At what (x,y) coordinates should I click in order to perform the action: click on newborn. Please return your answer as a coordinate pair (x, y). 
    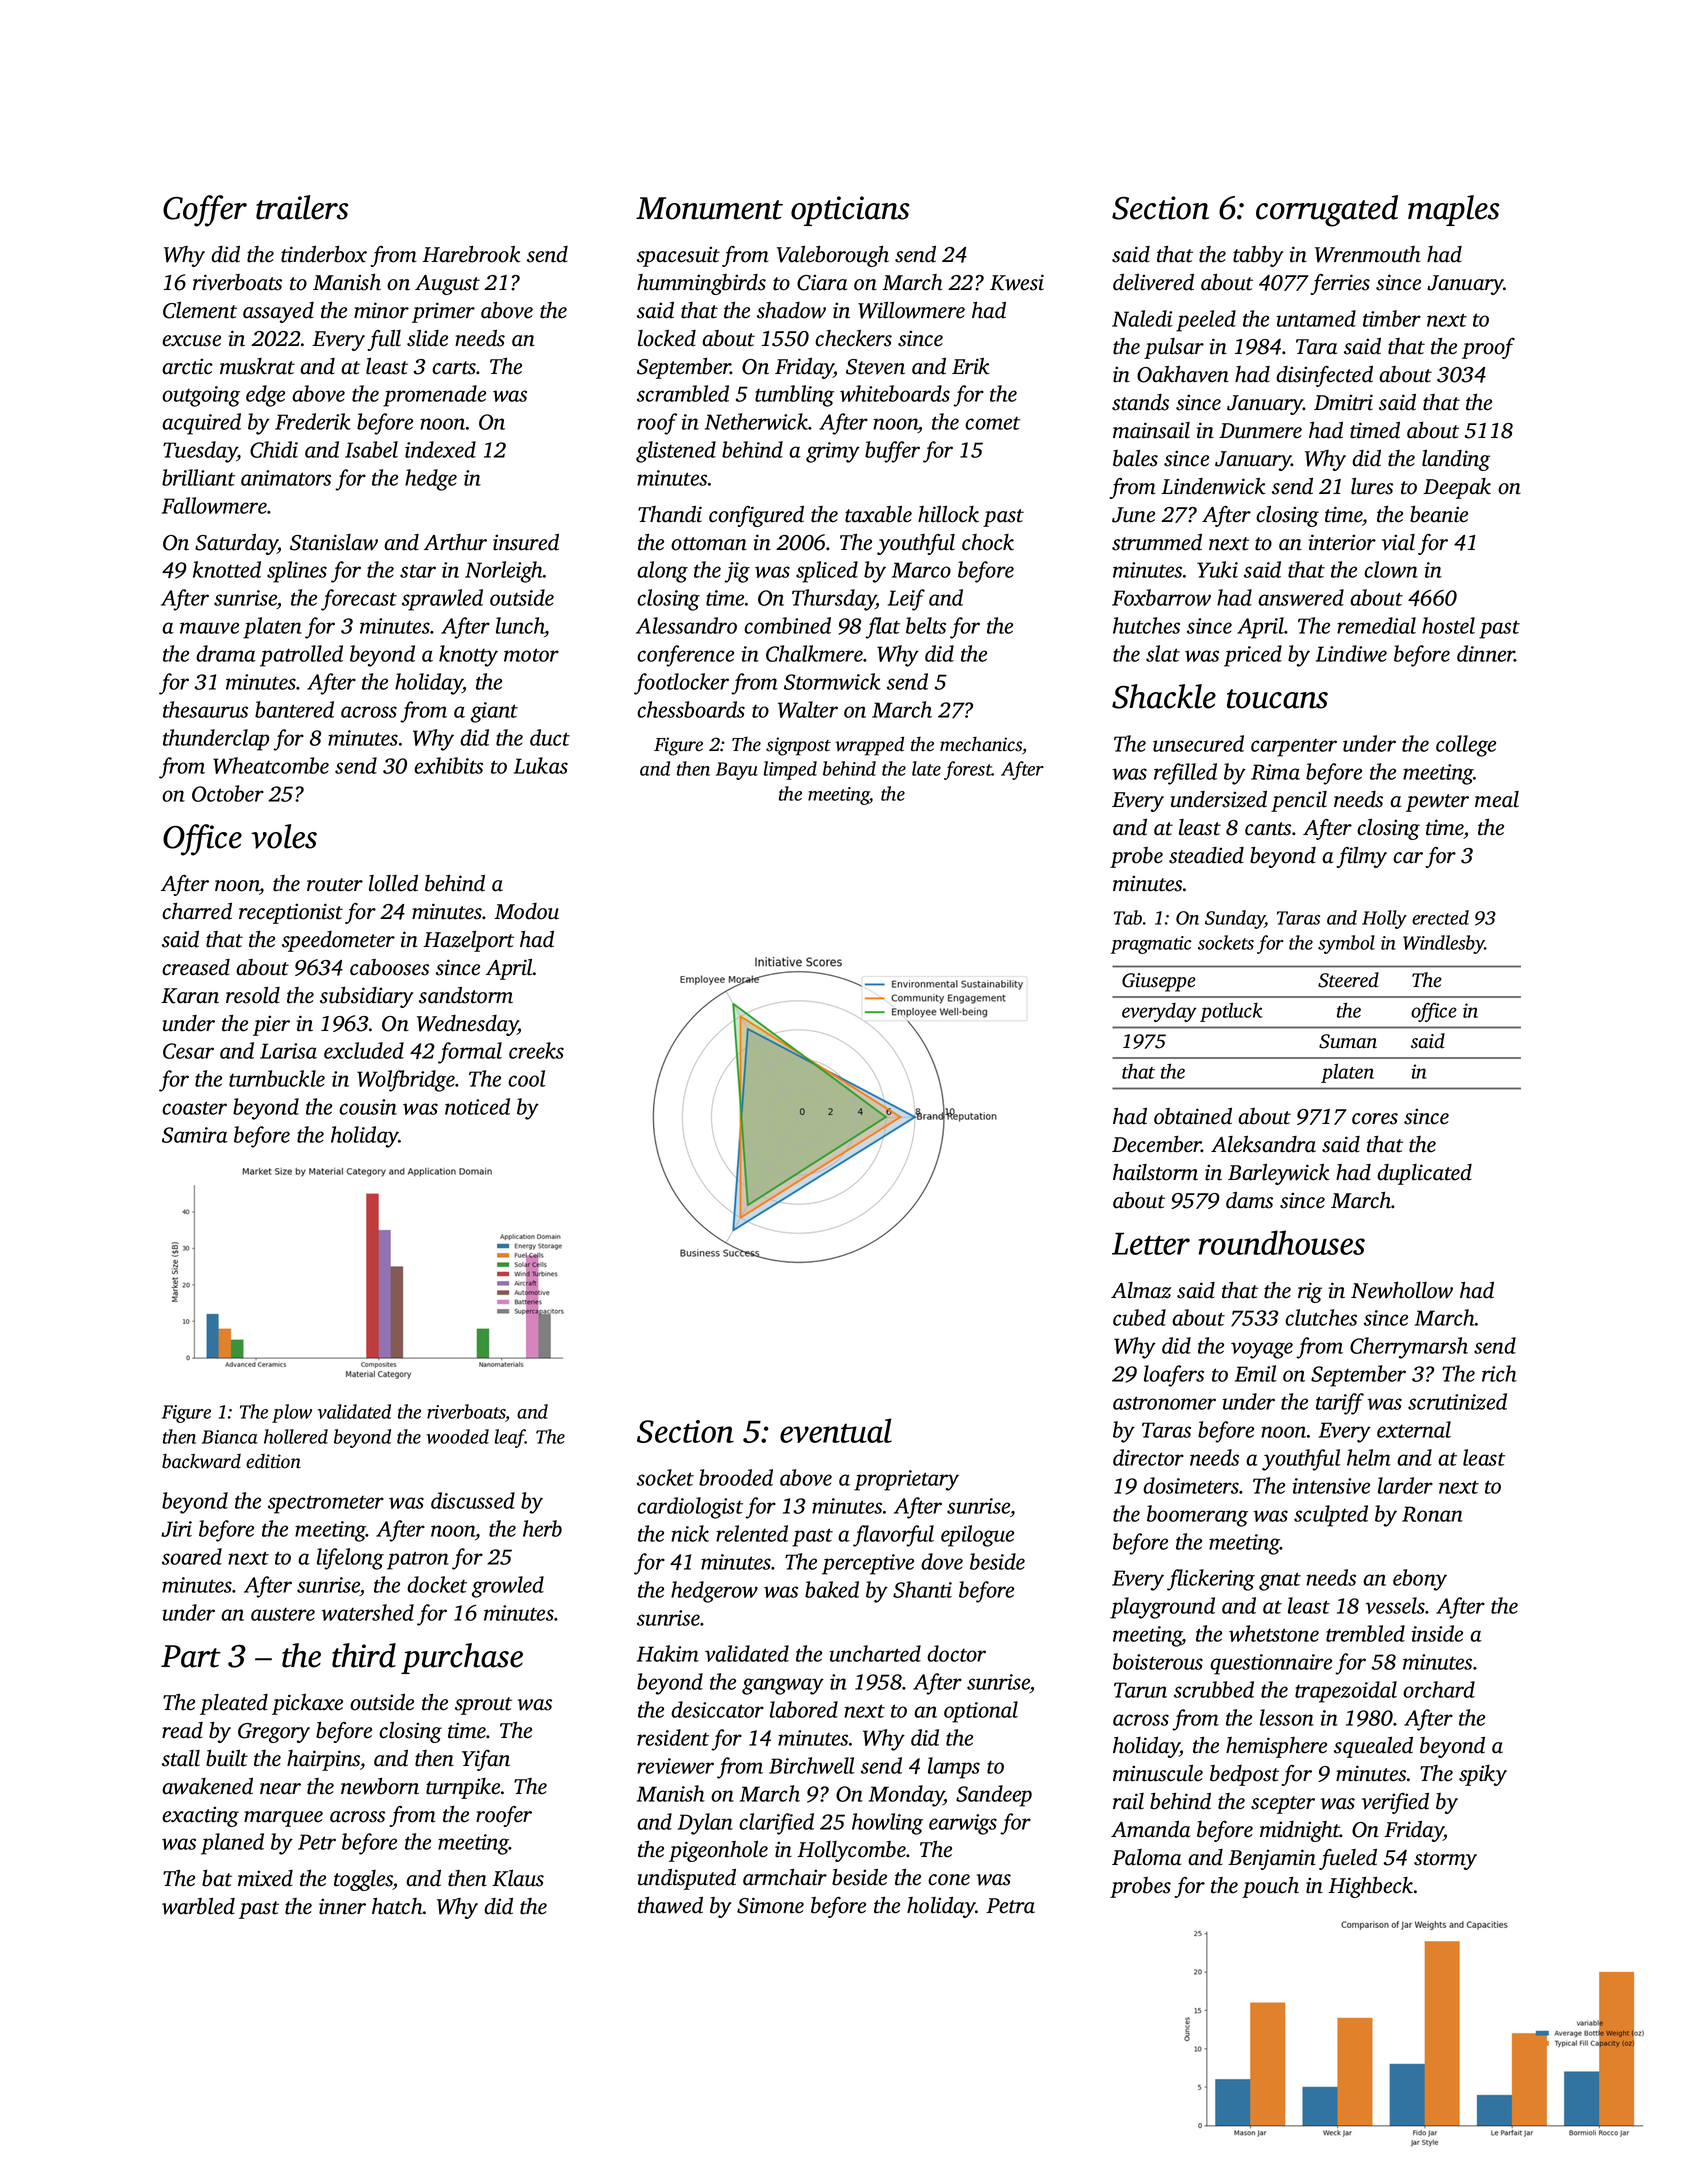
    Looking at the image, I should click on (380, 1786).
